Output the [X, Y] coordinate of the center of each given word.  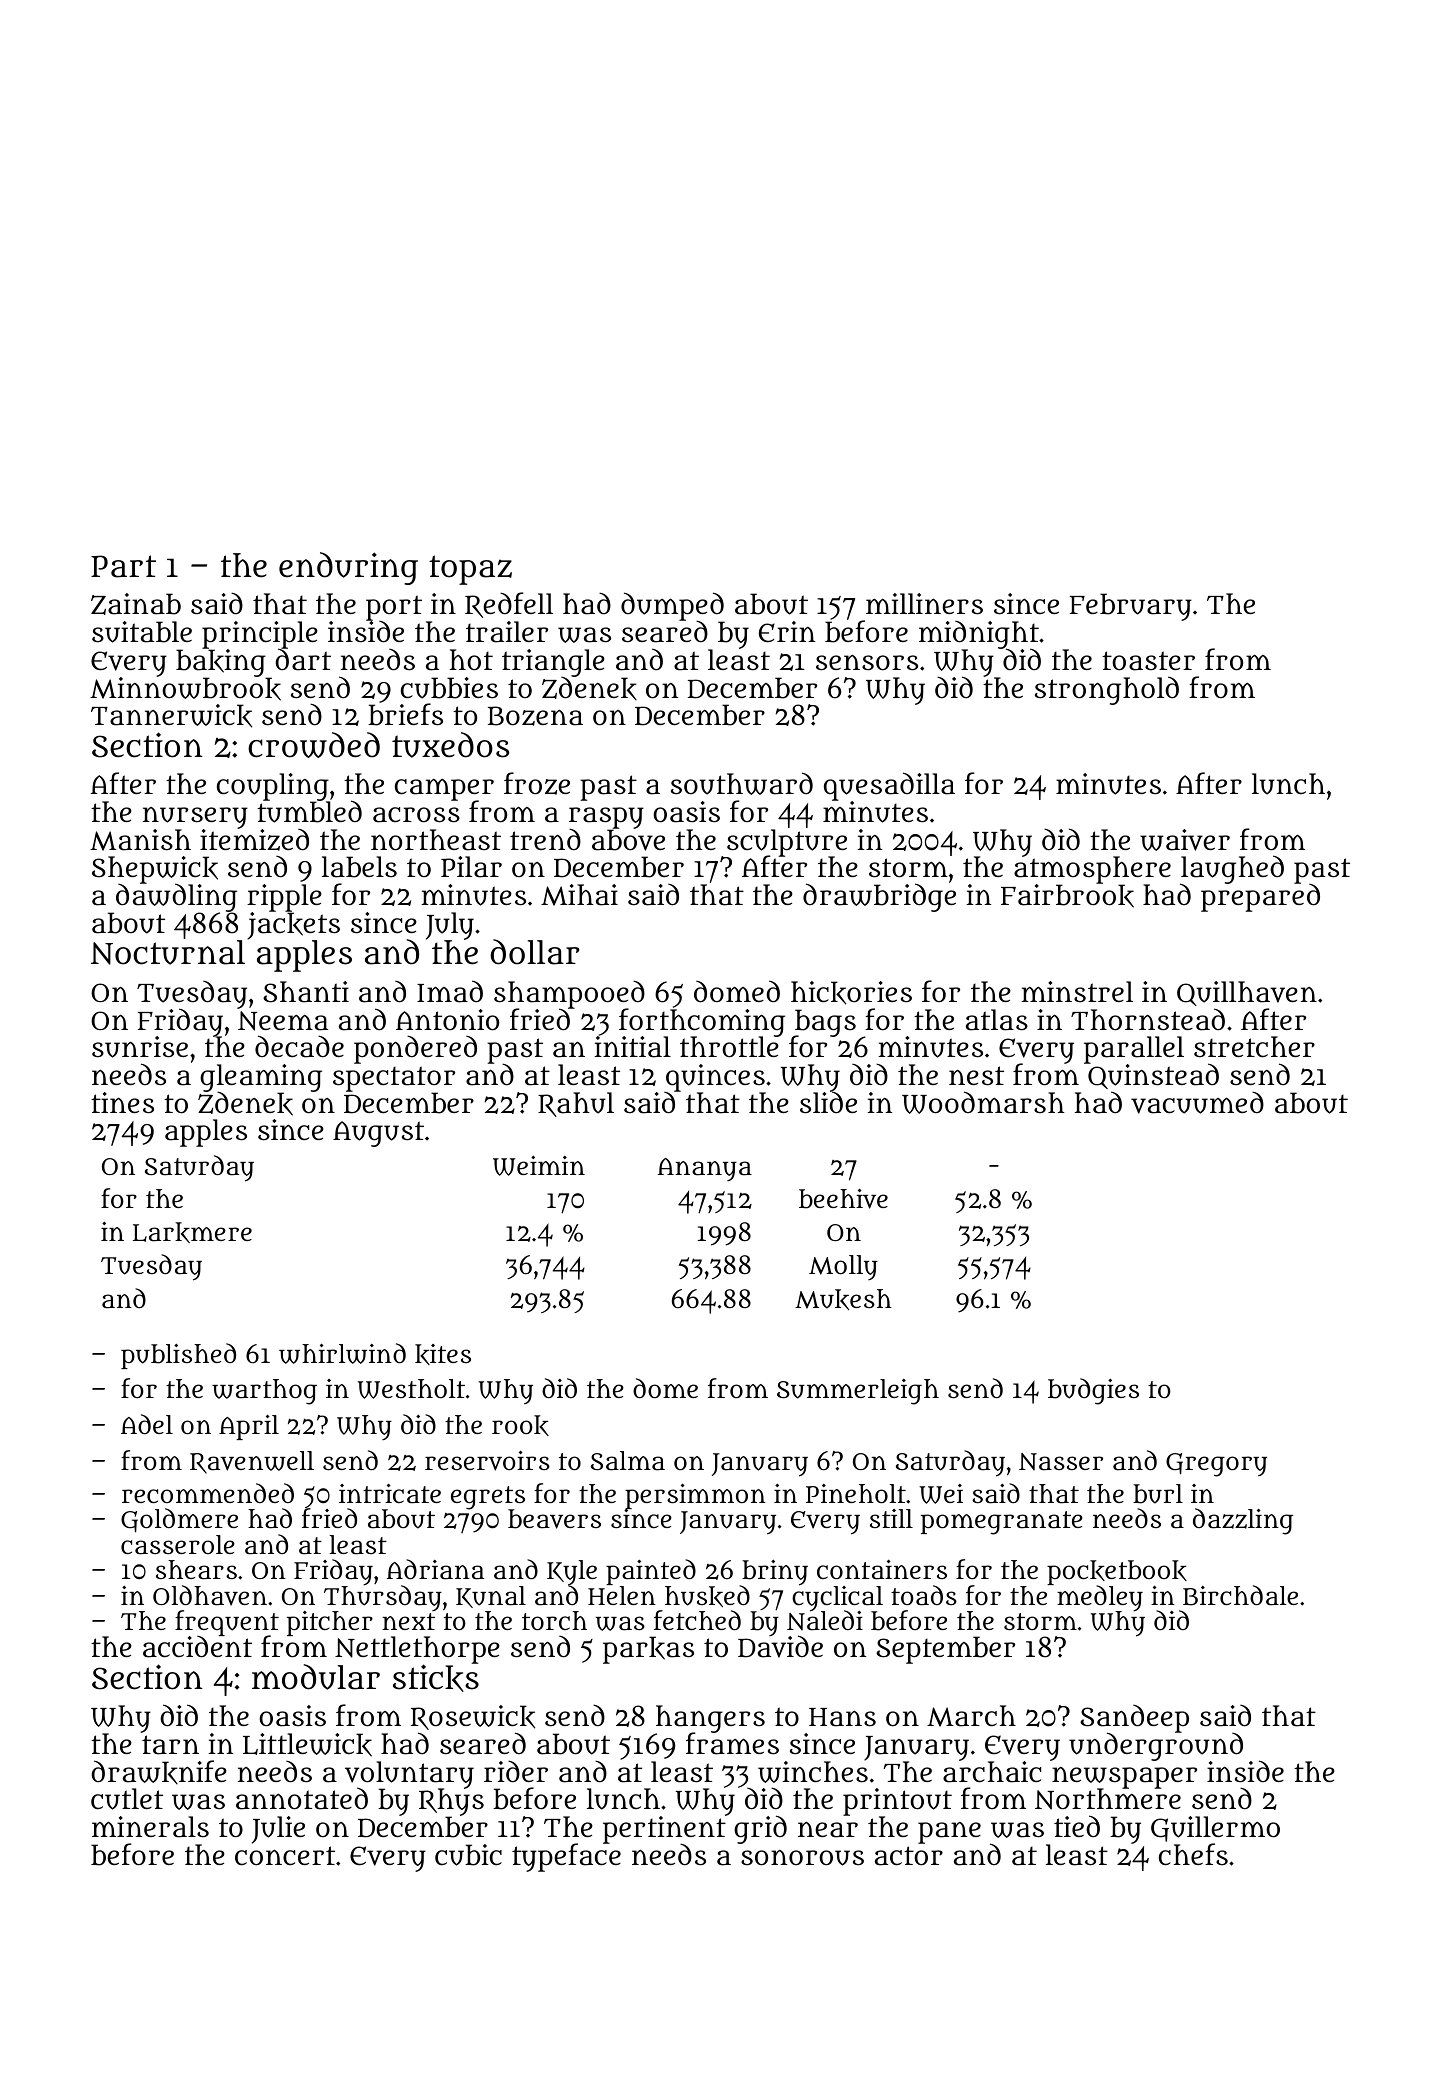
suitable [142, 632]
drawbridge [879, 898]
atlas [997, 1020]
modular [316, 1677]
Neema [283, 1021]
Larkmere [192, 1232]
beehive [843, 1199]
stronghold [1107, 690]
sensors [867, 662]
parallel [1134, 1050]
